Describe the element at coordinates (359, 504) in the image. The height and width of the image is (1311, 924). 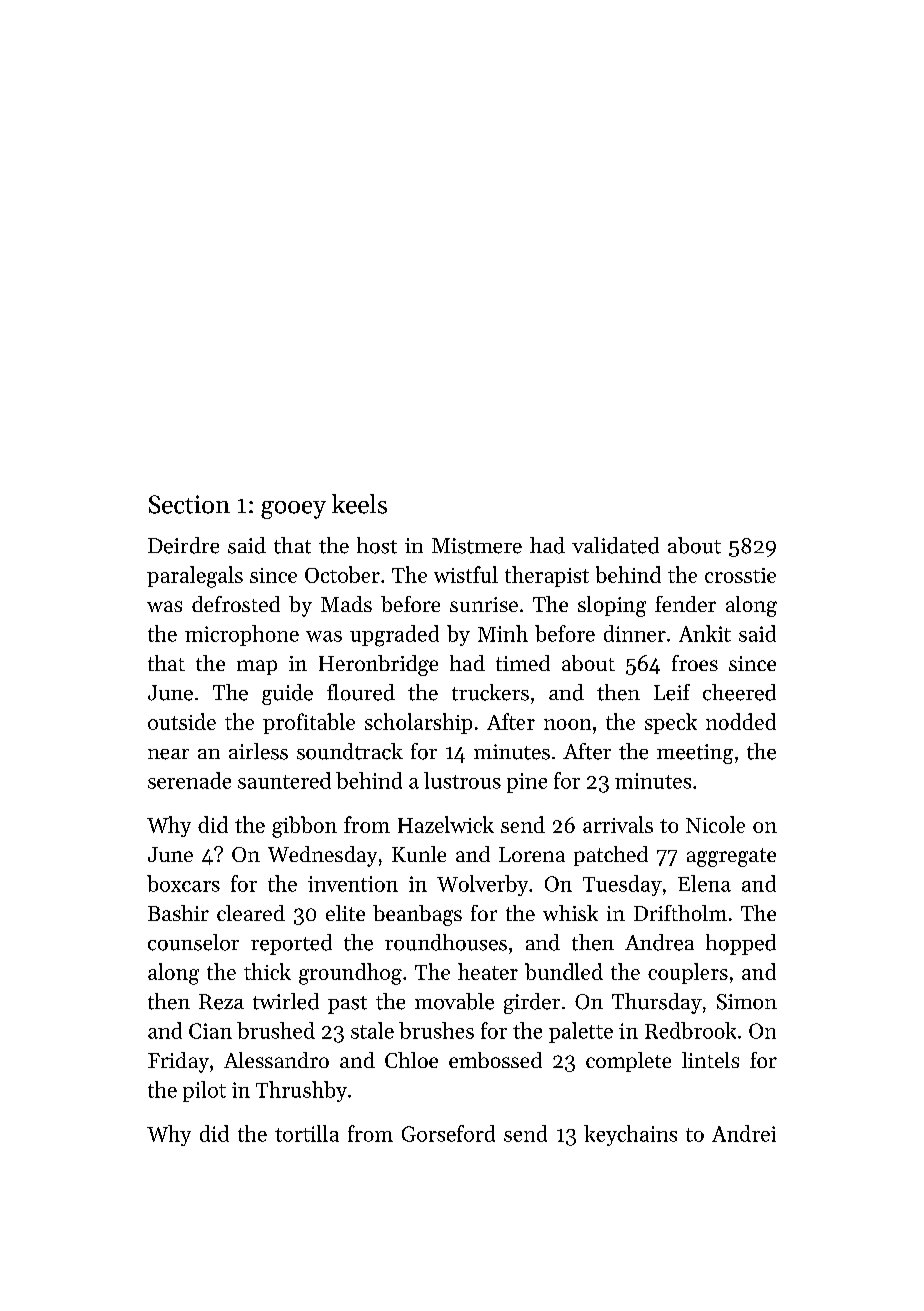
I see `keels` at that location.
